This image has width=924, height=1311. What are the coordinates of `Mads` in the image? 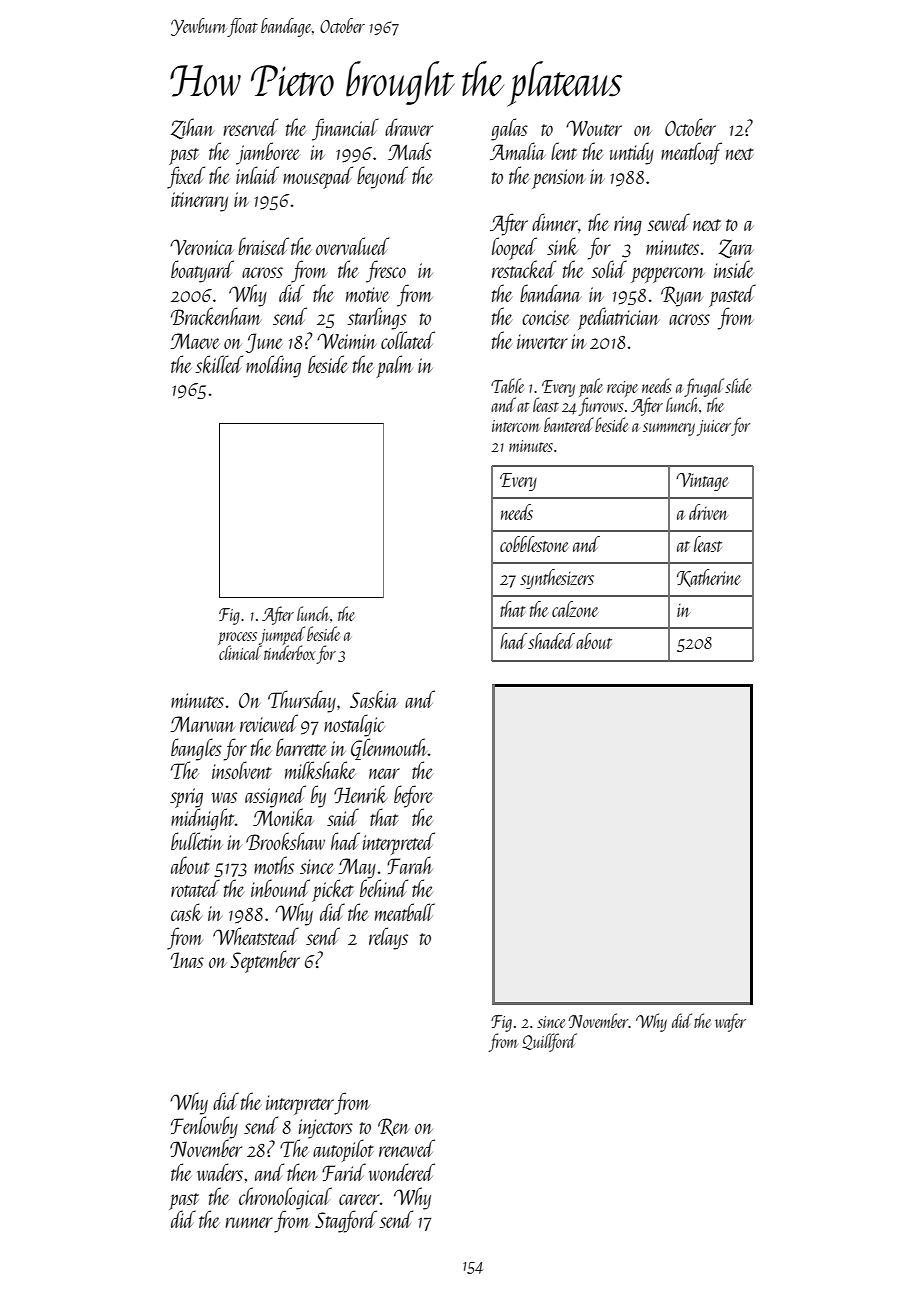 It's located at (410, 151).
